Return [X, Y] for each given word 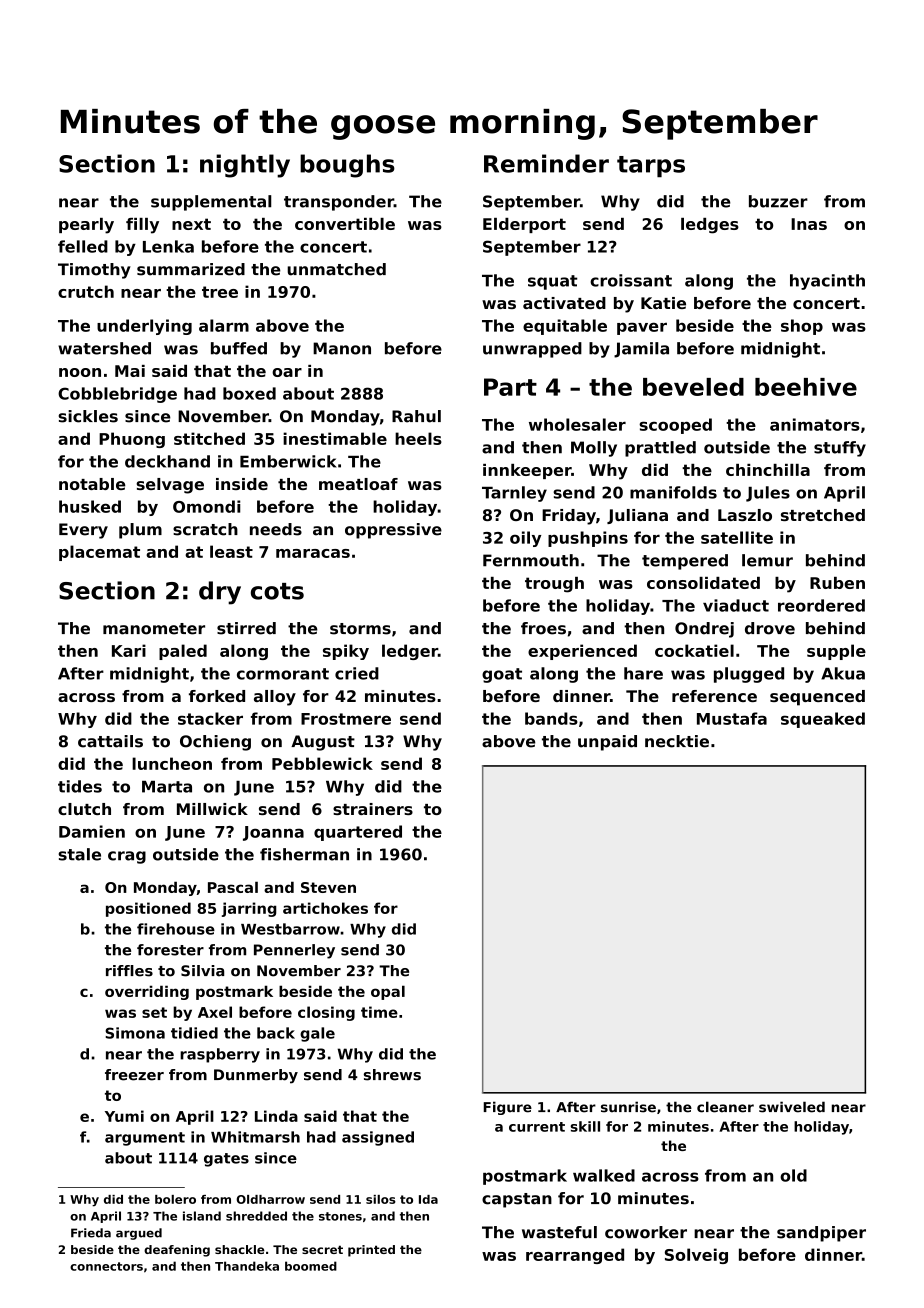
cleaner [725, 1107]
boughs [347, 166]
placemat [99, 553]
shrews [392, 1075]
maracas [313, 553]
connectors [106, 1266]
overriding [147, 992]
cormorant [283, 674]
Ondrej [704, 630]
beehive [806, 387]
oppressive [393, 531]
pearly [86, 226]
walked [604, 1175]
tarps [651, 166]
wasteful [559, 1232]
